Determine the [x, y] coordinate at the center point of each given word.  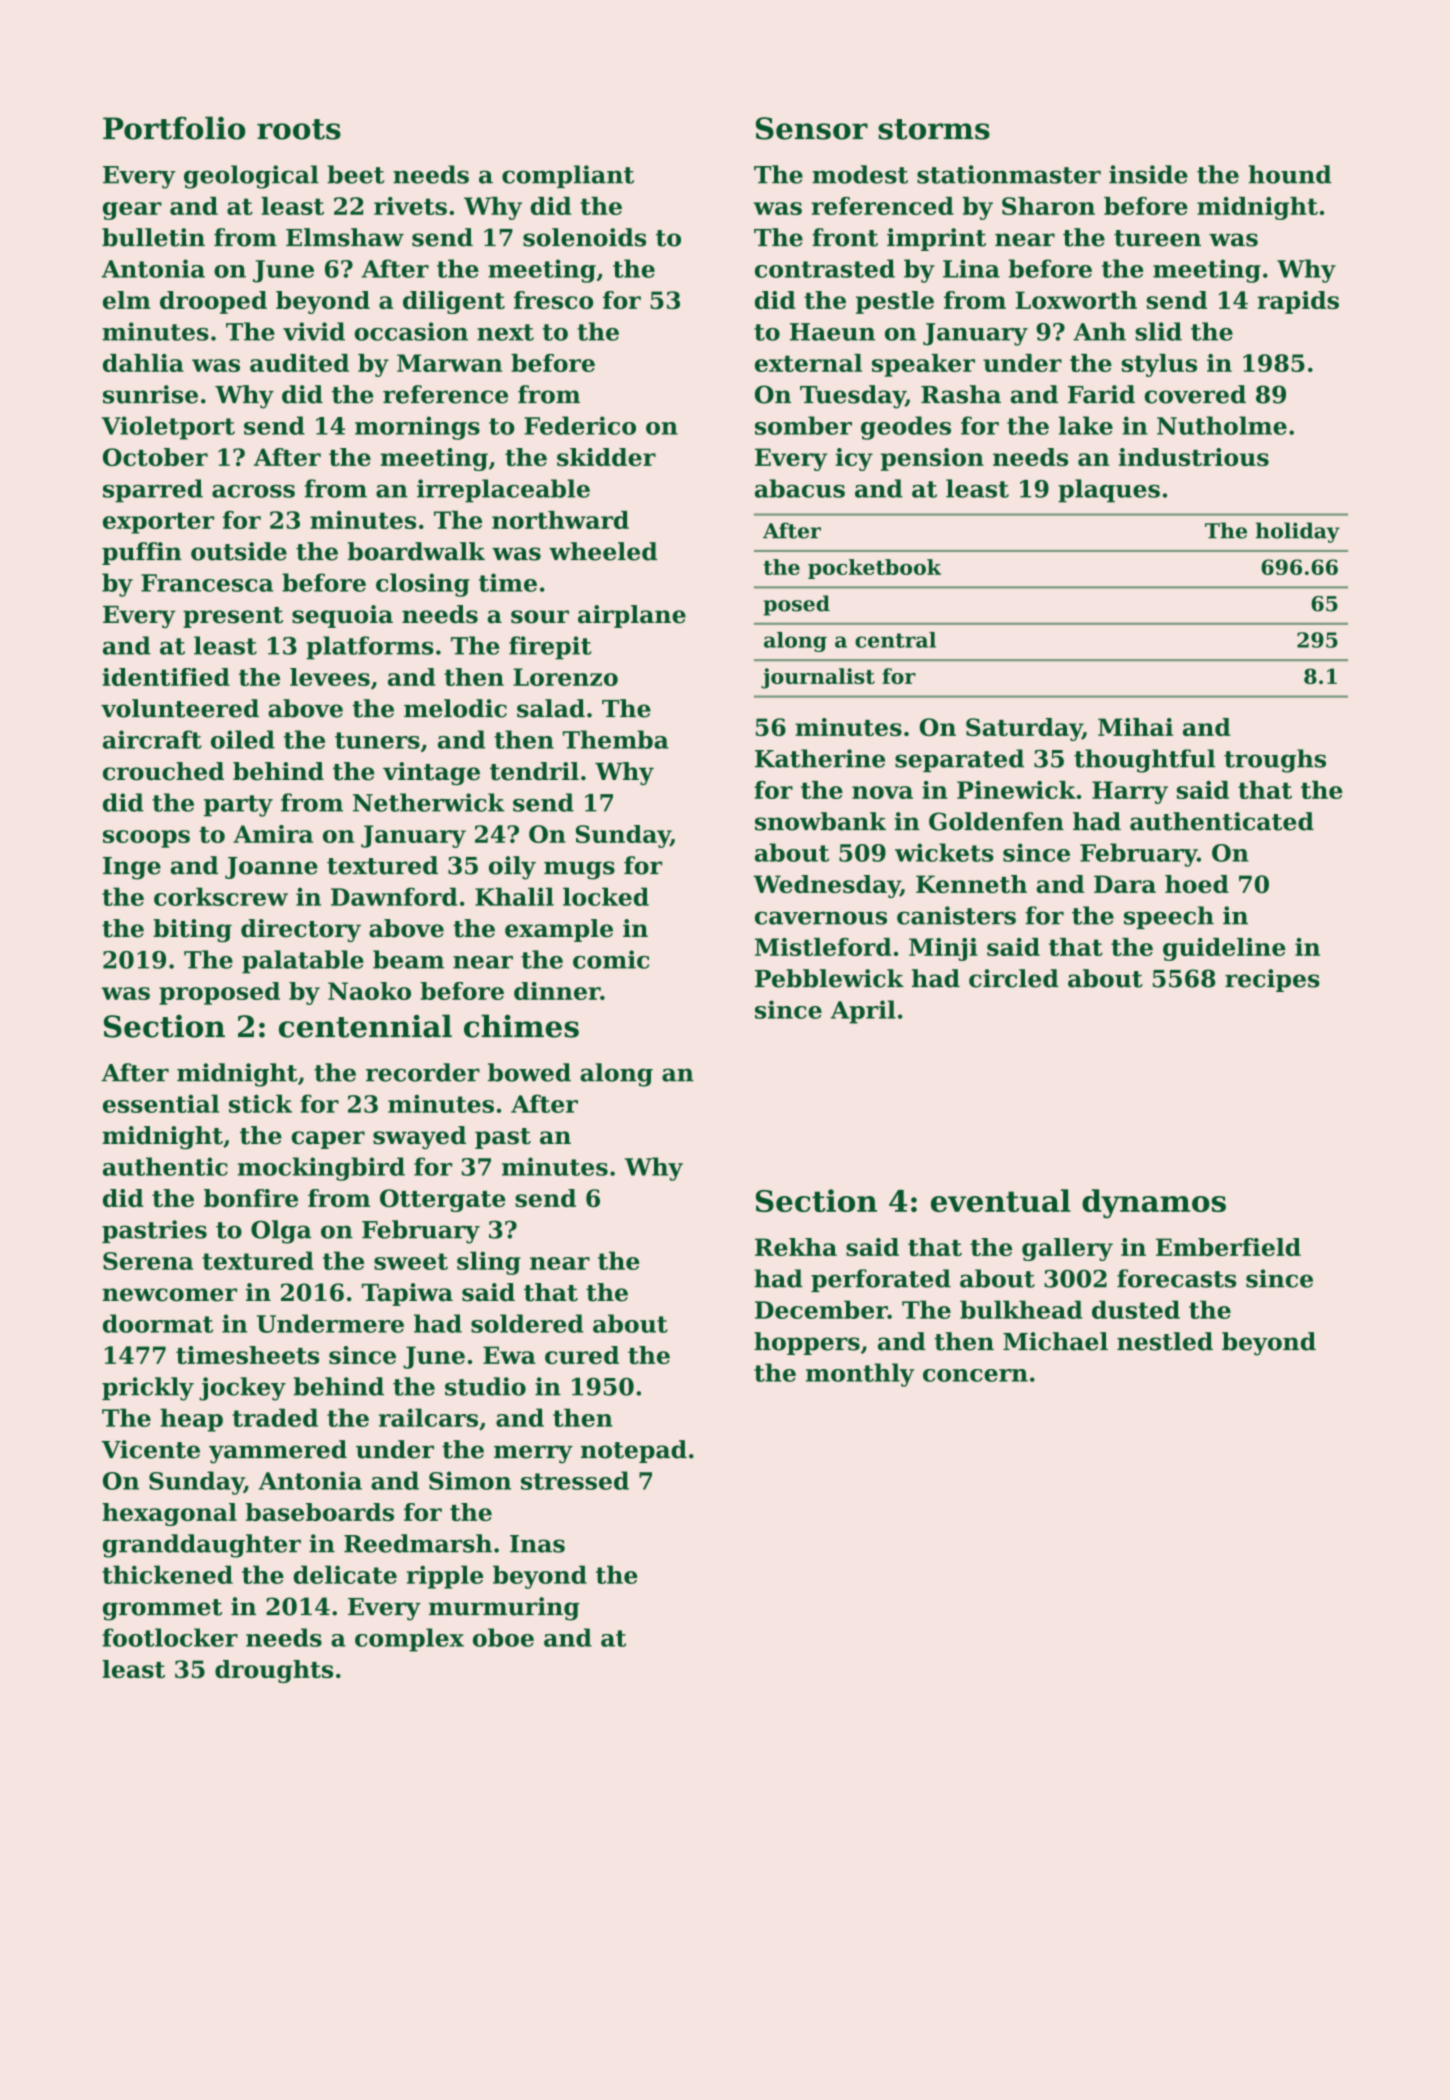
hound [1290, 174]
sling [489, 1263]
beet [356, 174]
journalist [818, 678]
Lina [971, 268]
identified [166, 677]
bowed [529, 1072]
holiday [1298, 532]
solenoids [584, 237]
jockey [242, 1389]
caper [328, 1140]
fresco [553, 300]
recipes [1272, 980]
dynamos [1154, 1204]
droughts [274, 1671]
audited [299, 363]
